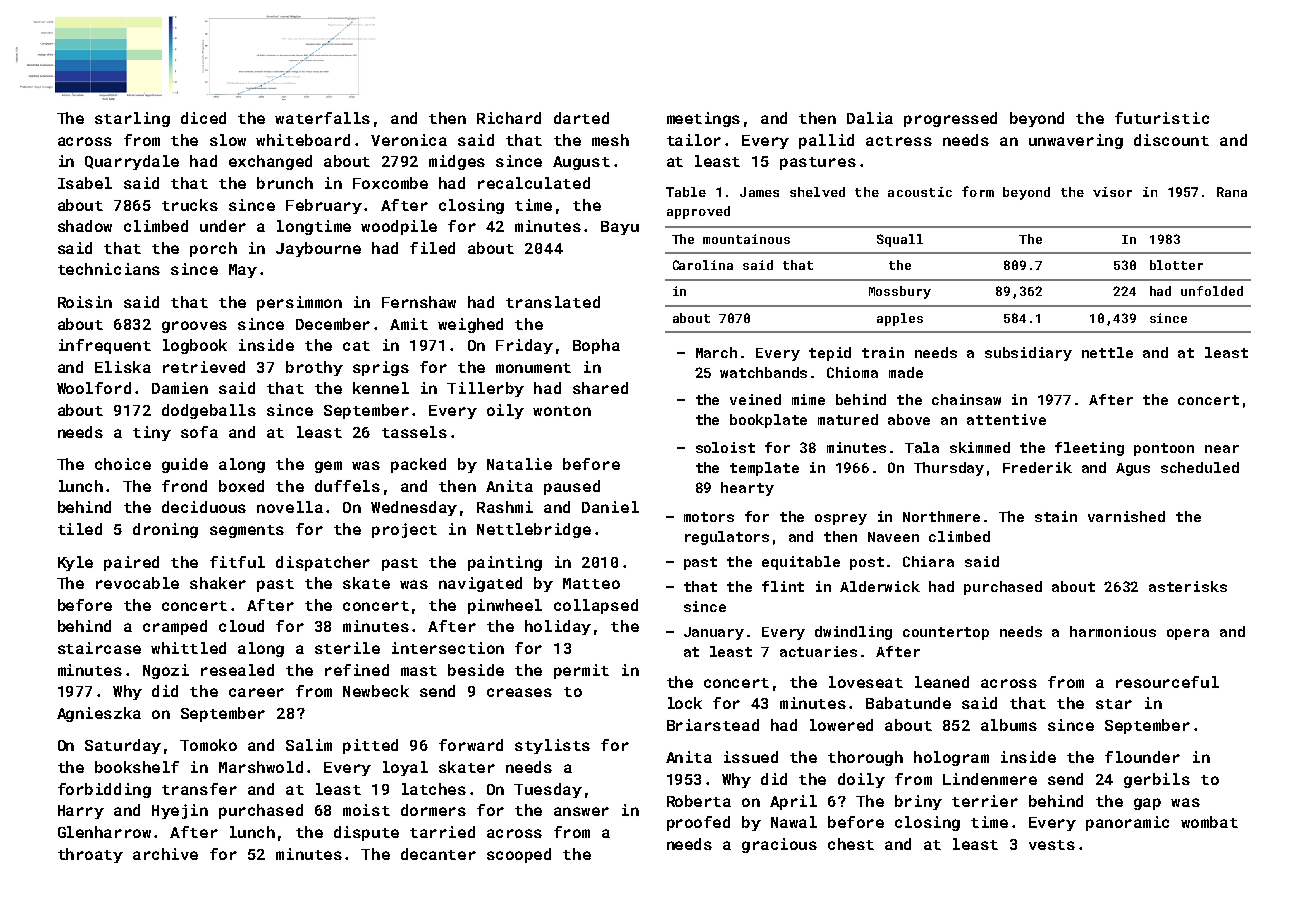  Describe the element at coordinates (203, 118) in the image. I see `diced` at that location.
